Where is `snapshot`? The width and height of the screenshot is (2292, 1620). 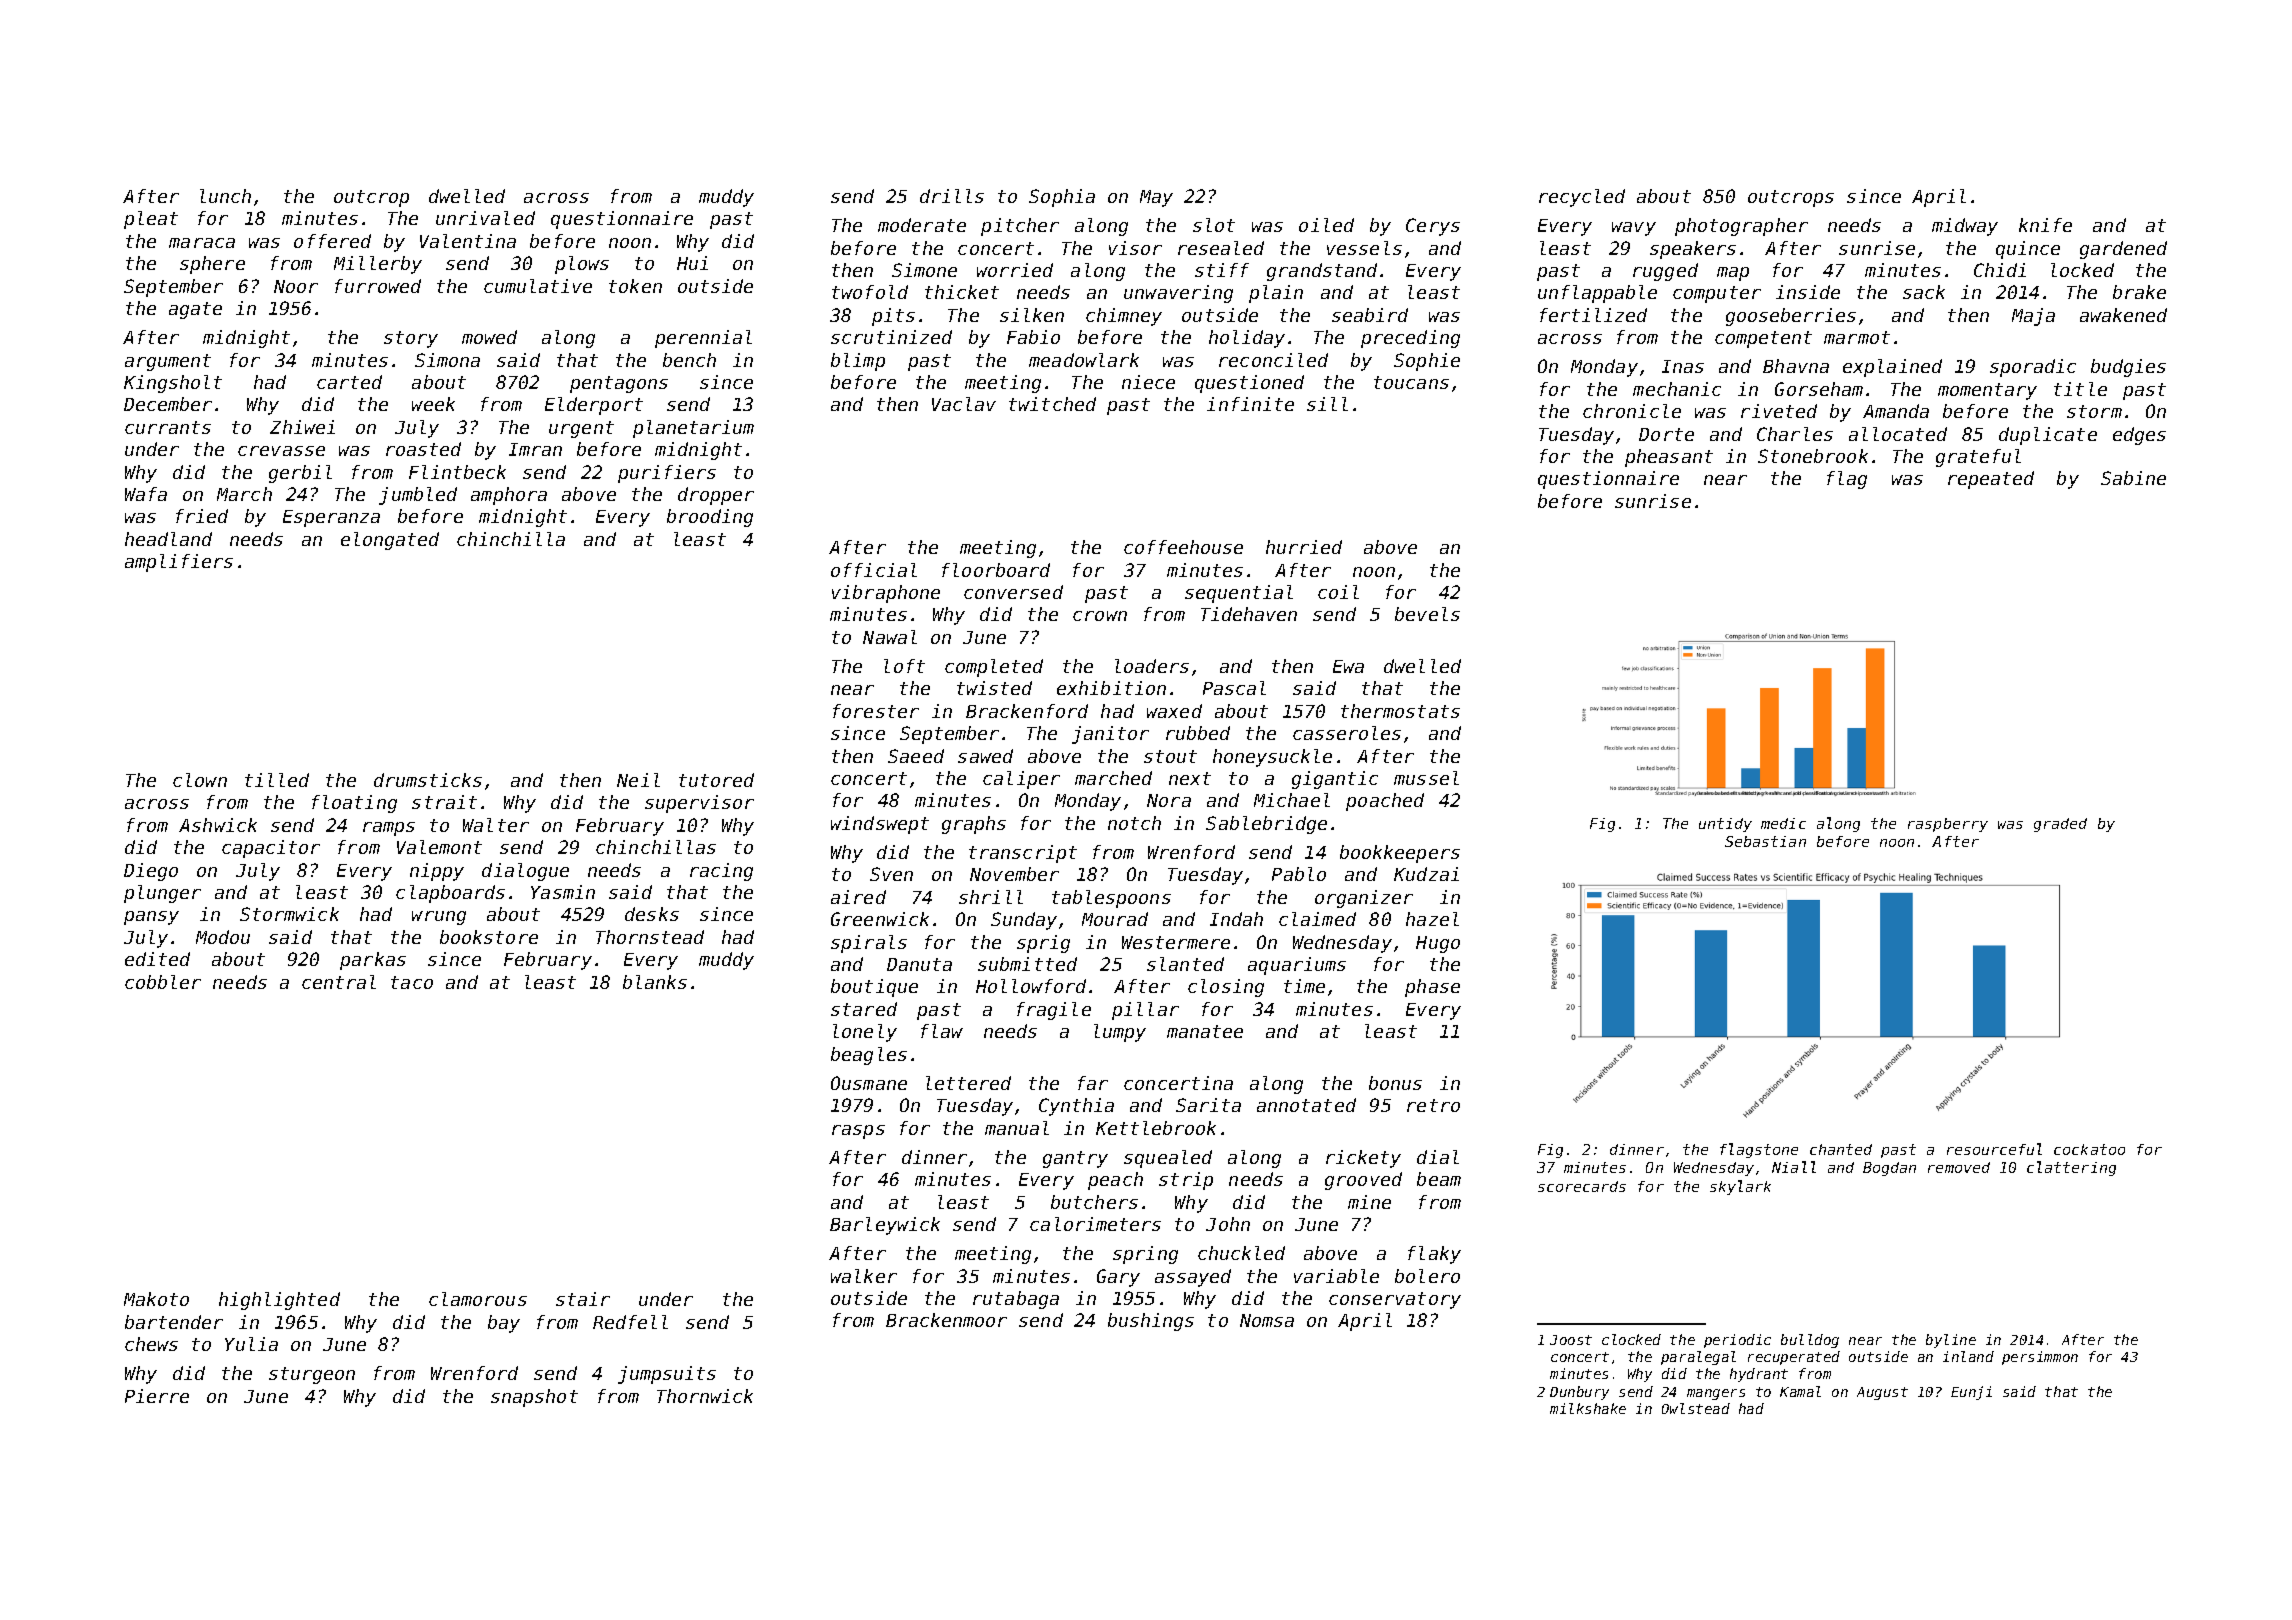
snapshot is located at coordinates (534, 1398).
